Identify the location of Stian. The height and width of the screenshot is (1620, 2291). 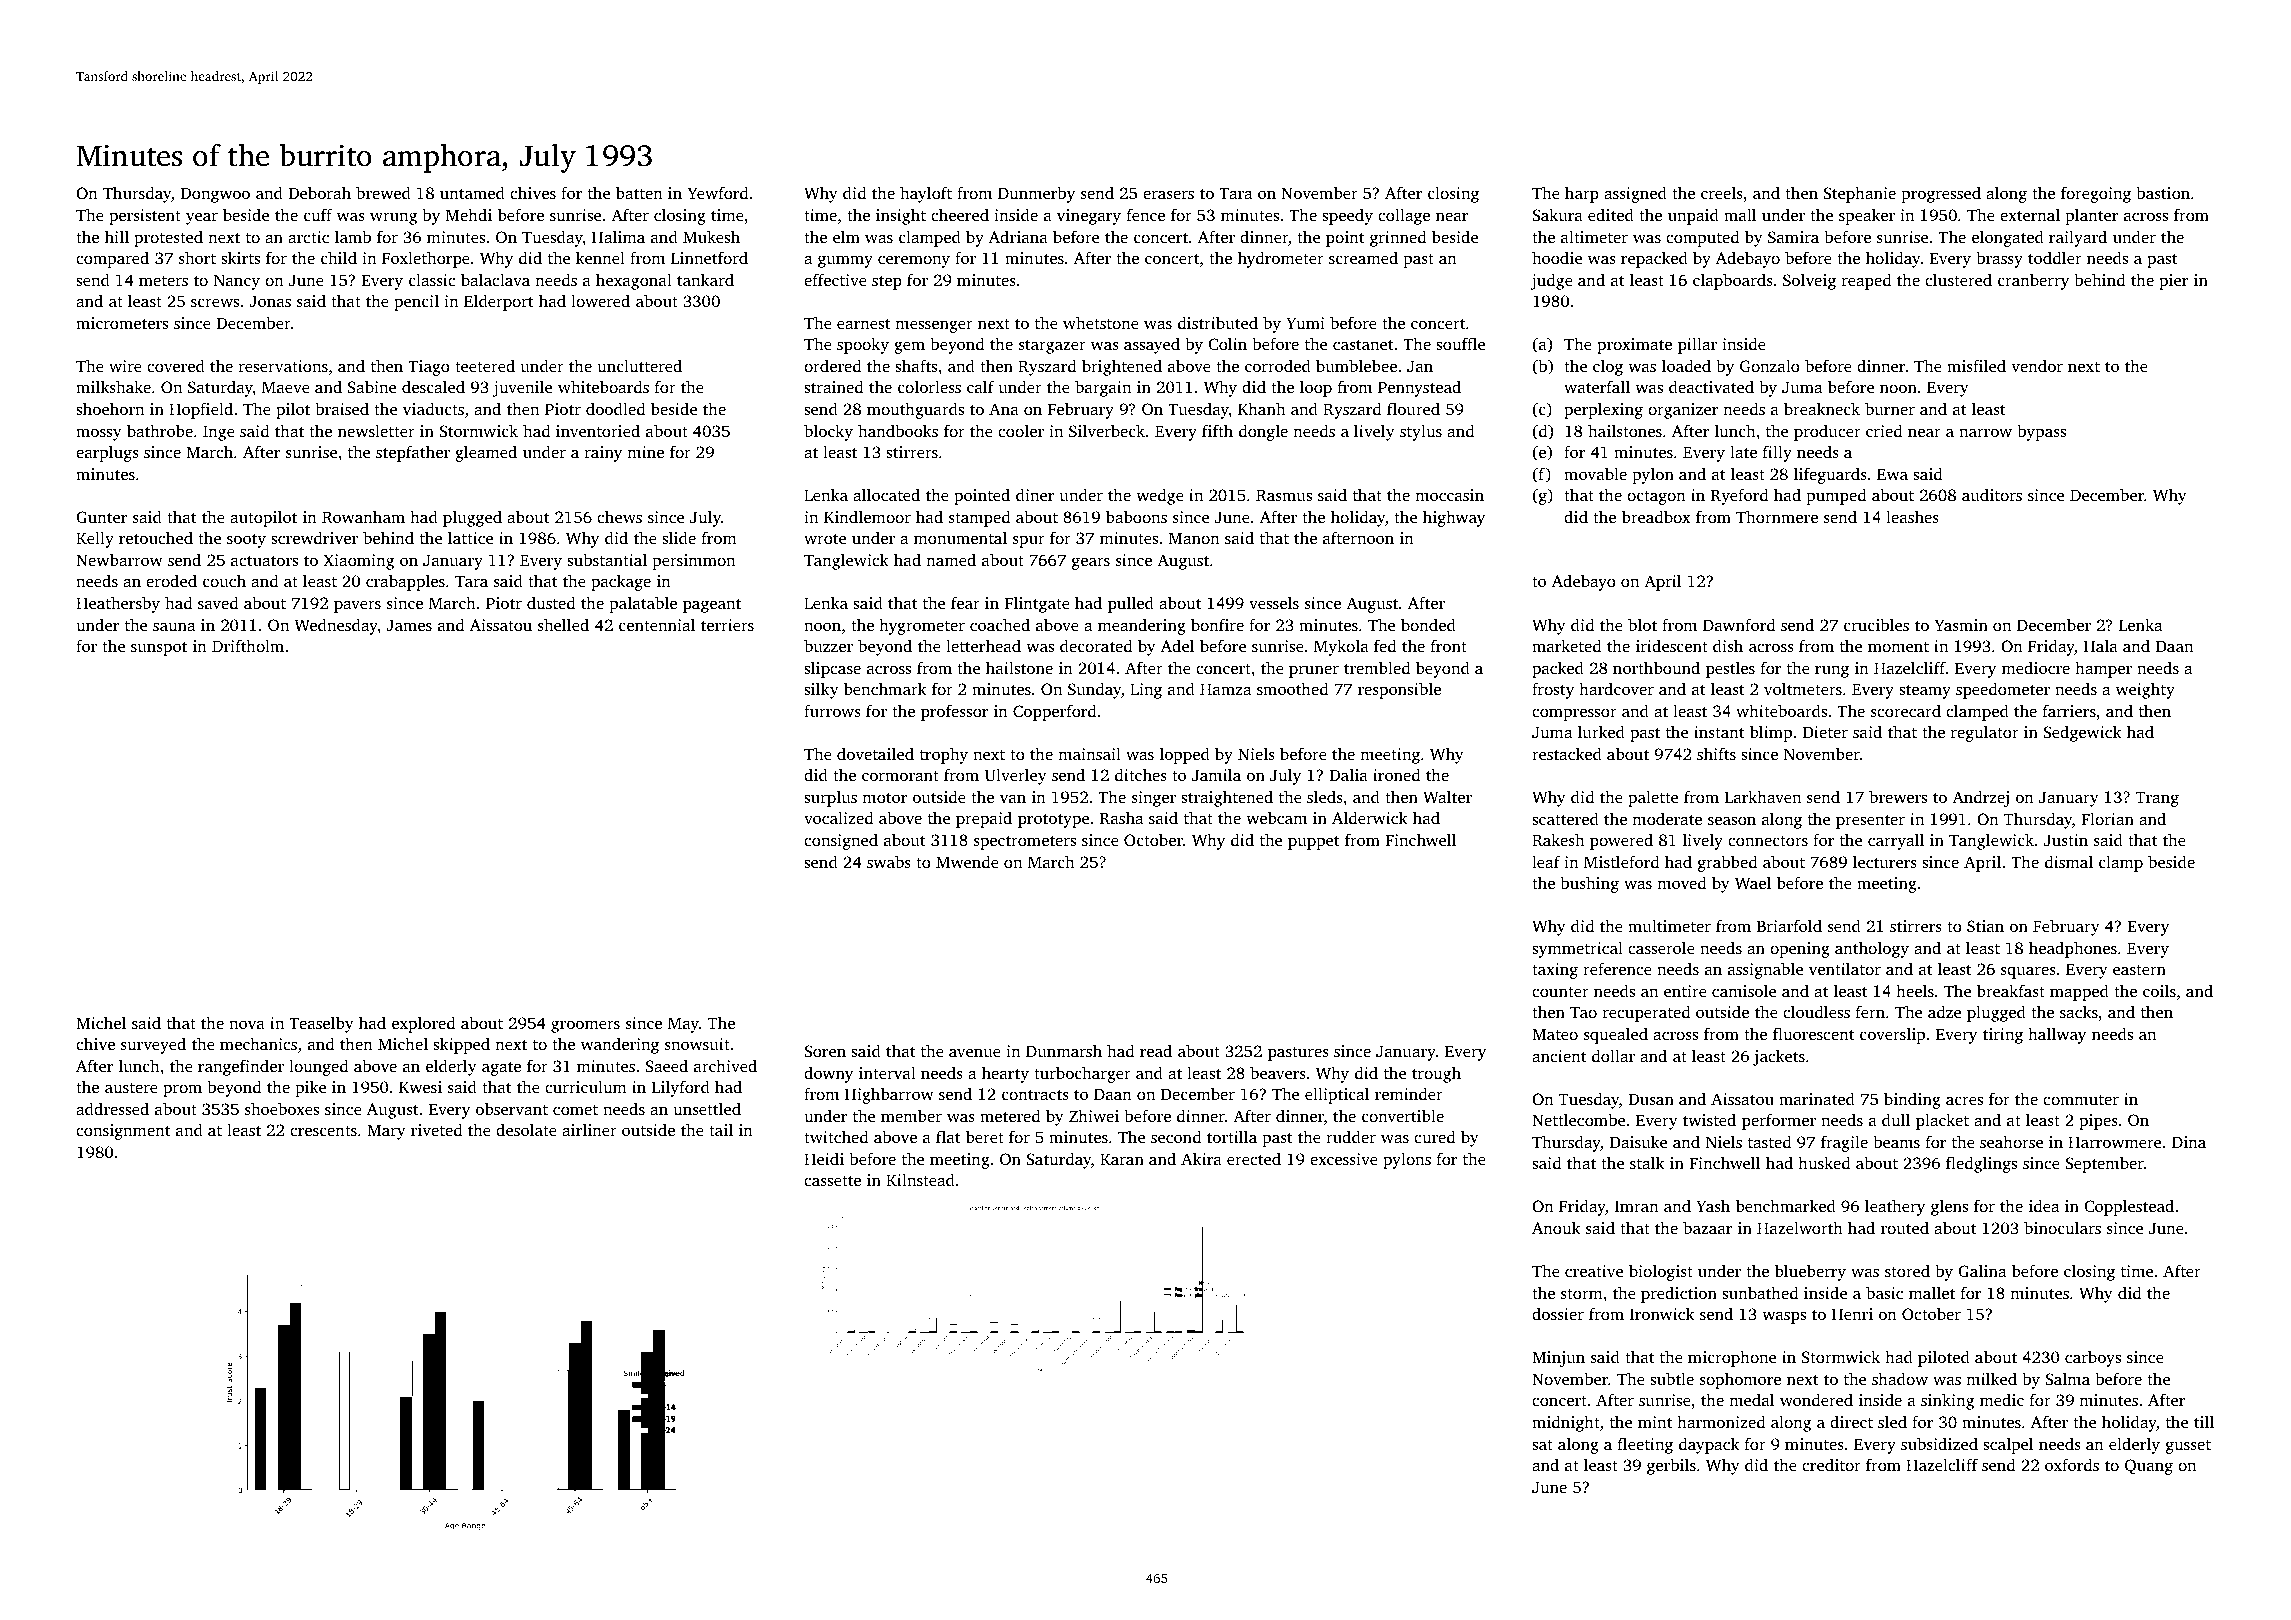
(1985, 926).
